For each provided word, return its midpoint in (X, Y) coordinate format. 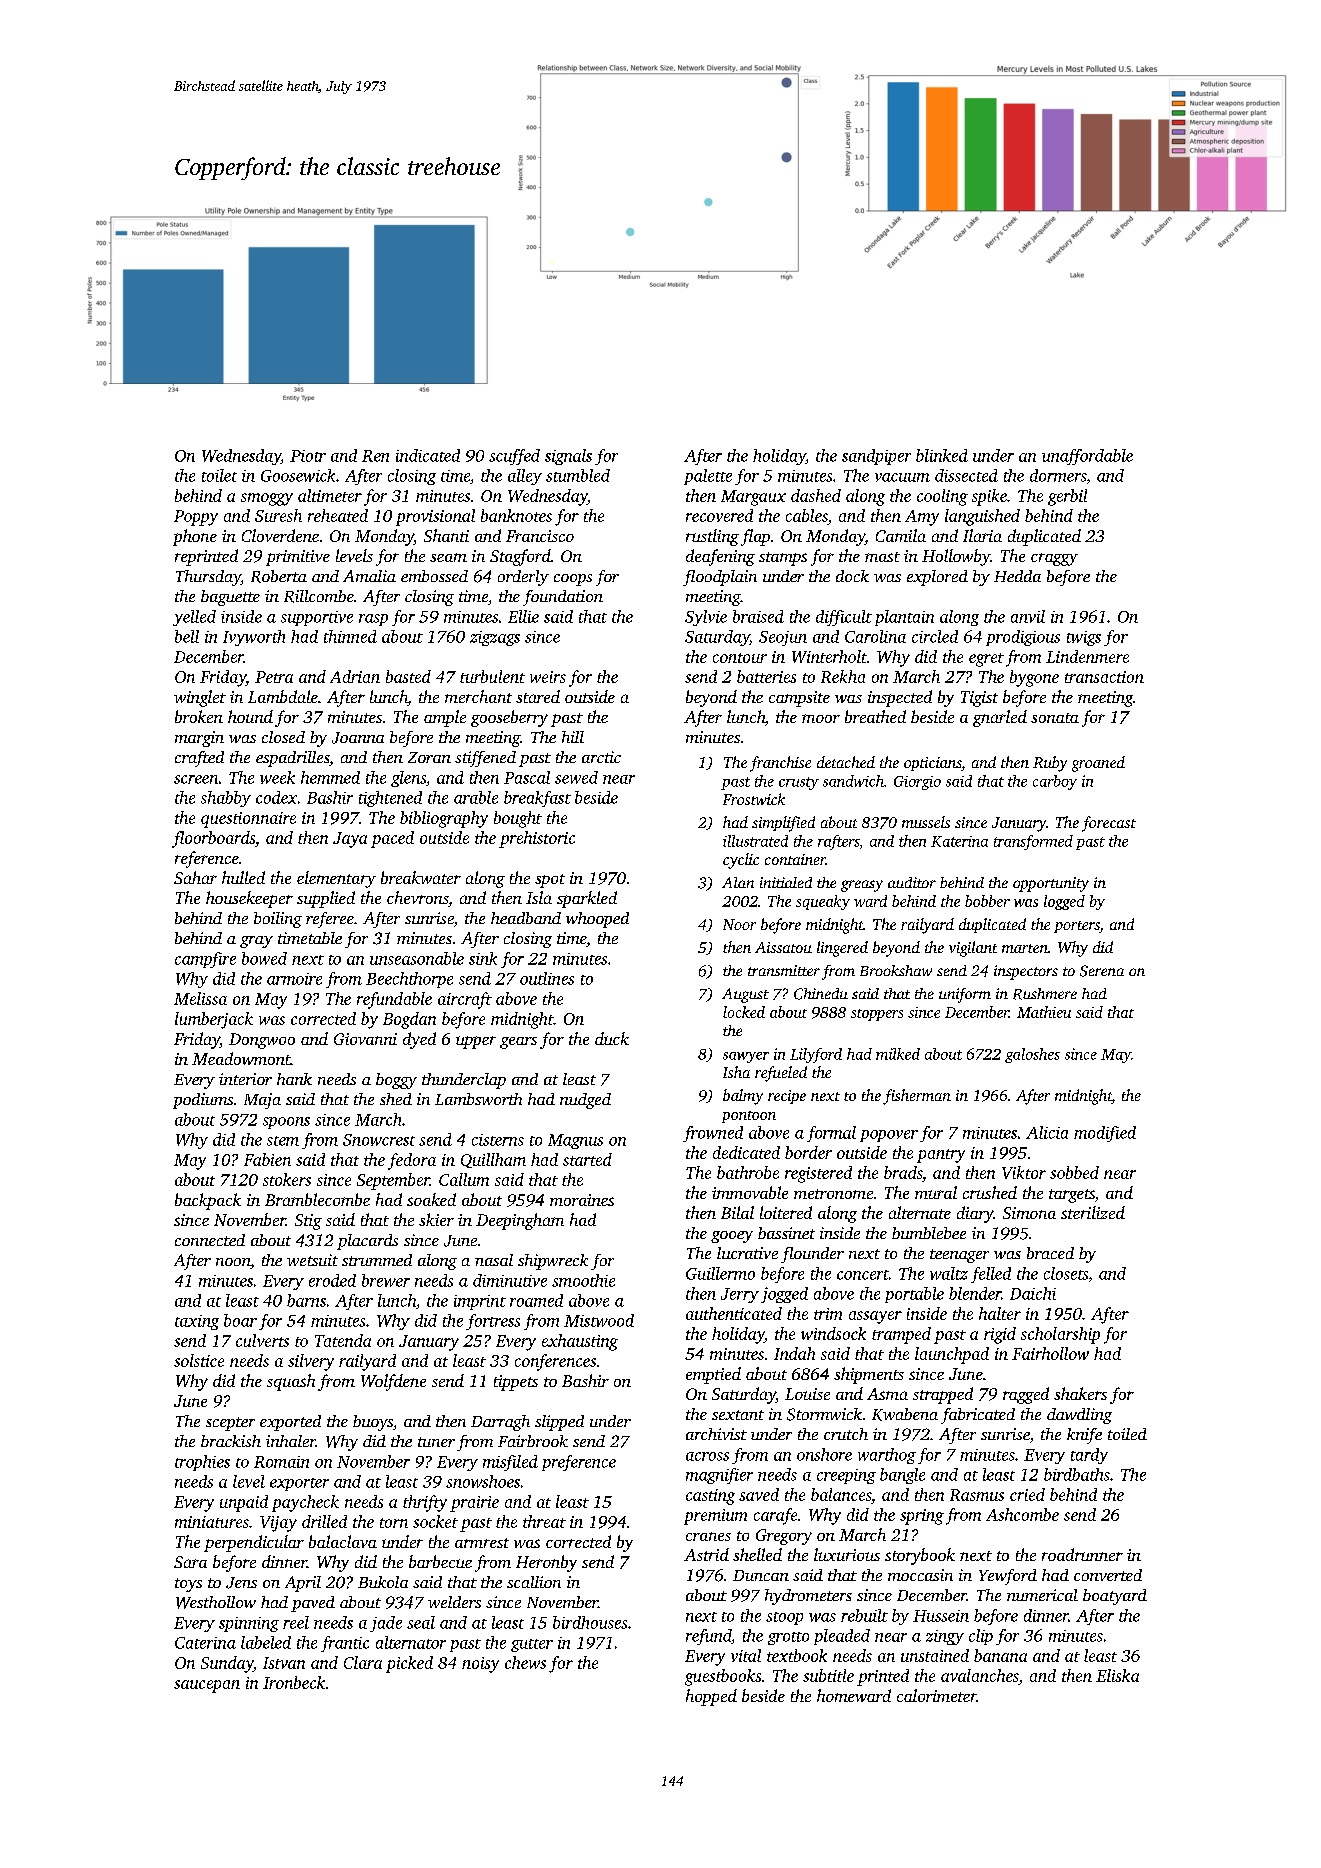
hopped (711, 1697)
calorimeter (936, 1695)
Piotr (308, 456)
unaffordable (1087, 457)
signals (568, 457)
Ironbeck (294, 1682)
